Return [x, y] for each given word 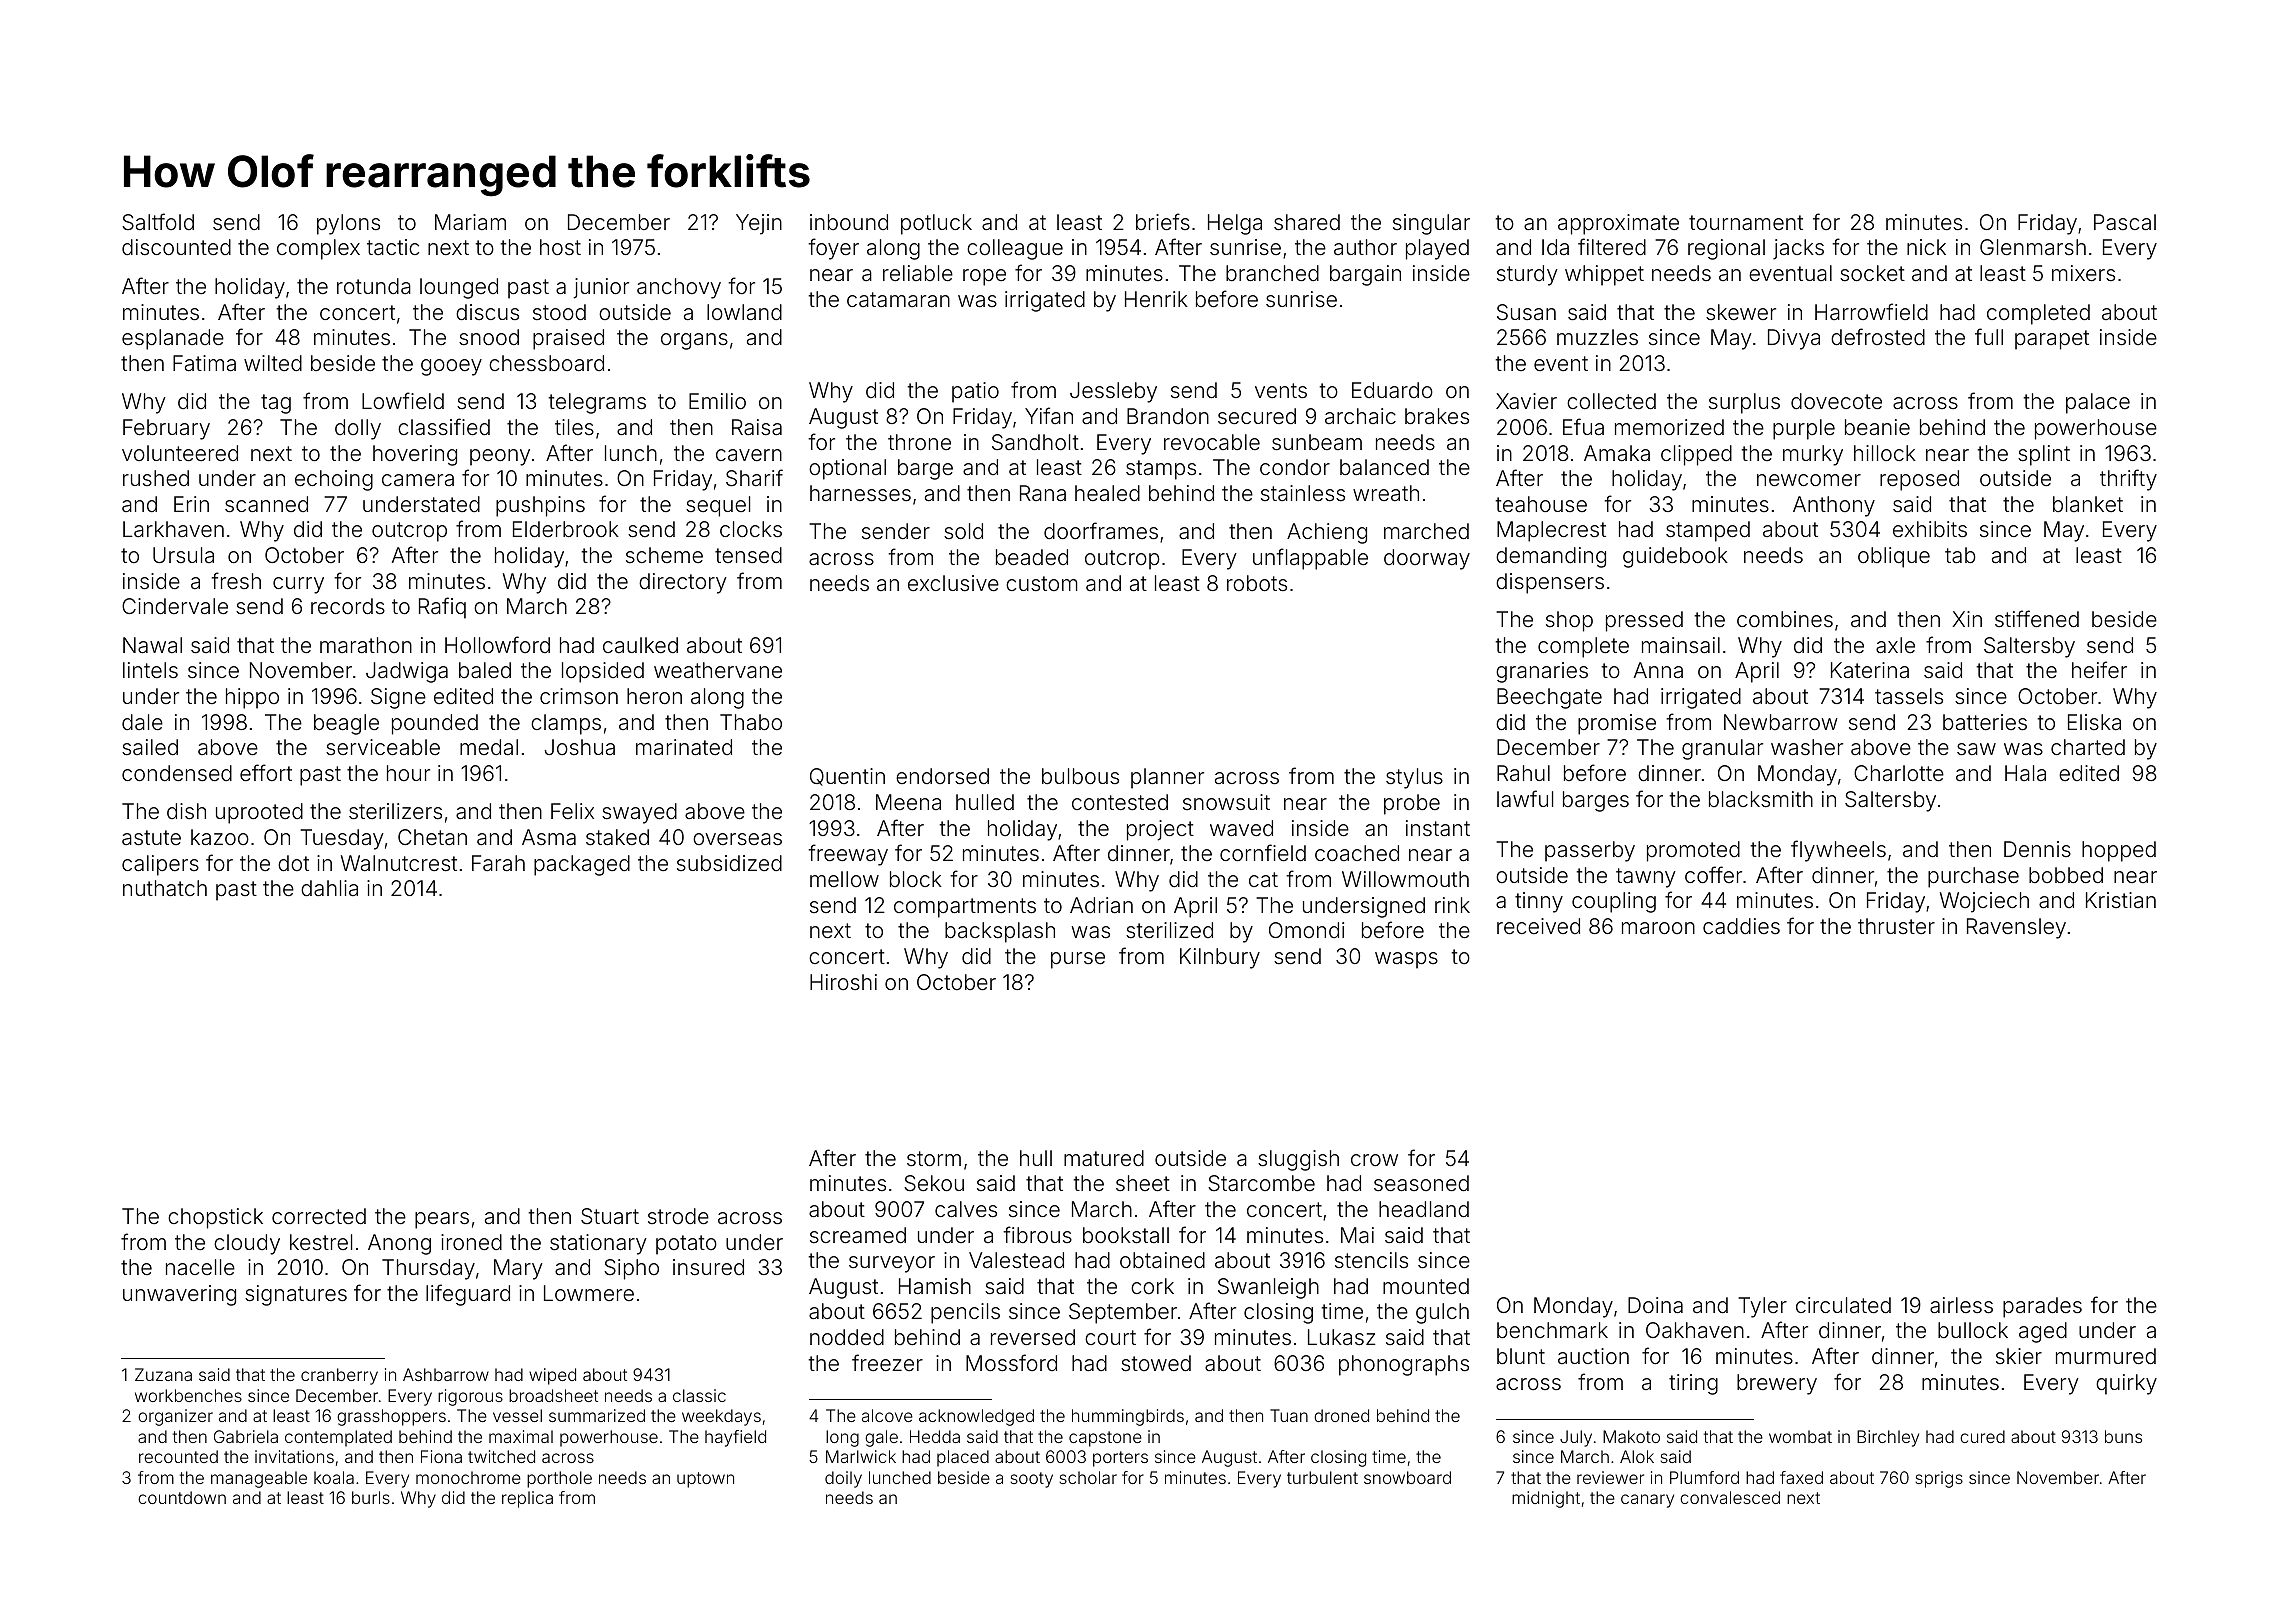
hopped [2119, 851]
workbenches [188, 1395]
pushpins [540, 506]
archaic [1360, 416]
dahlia [329, 888]
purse [1078, 960]
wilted [273, 363]
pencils [965, 1313]
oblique [1894, 557]
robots [1257, 583]
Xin [1967, 619]
